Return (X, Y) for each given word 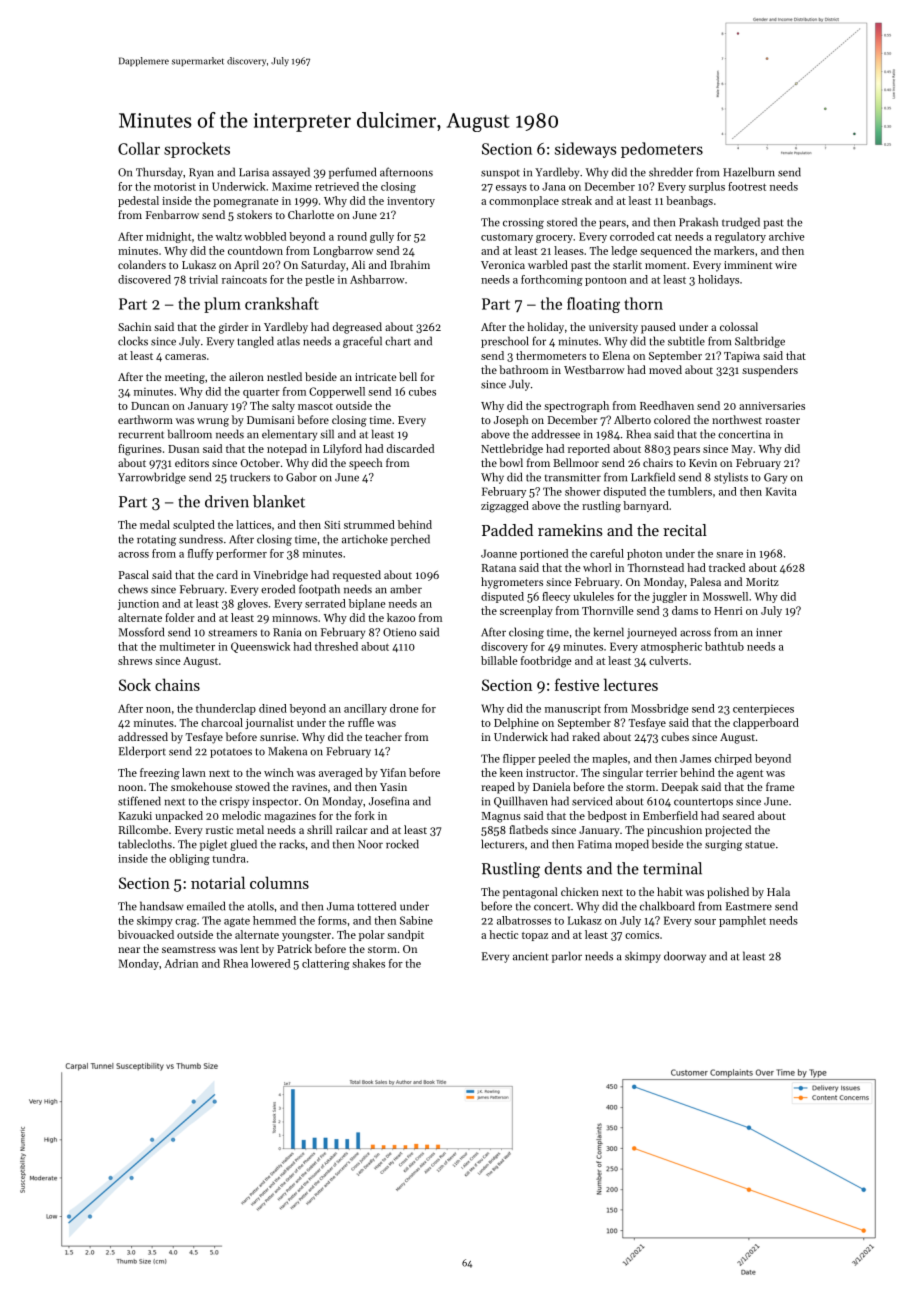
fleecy (556, 597)
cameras (185, 357)
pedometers (662, 150)
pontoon (606, 281)
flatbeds (528, 829)
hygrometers (512, 583)
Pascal (134, 574)
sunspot (500, 174)
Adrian (181, 963)
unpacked (179, 816)
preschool (505, 342)
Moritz (762, 582)
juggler (669, 597)
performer (241, 554)
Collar (139, 148)
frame (780, 786)
